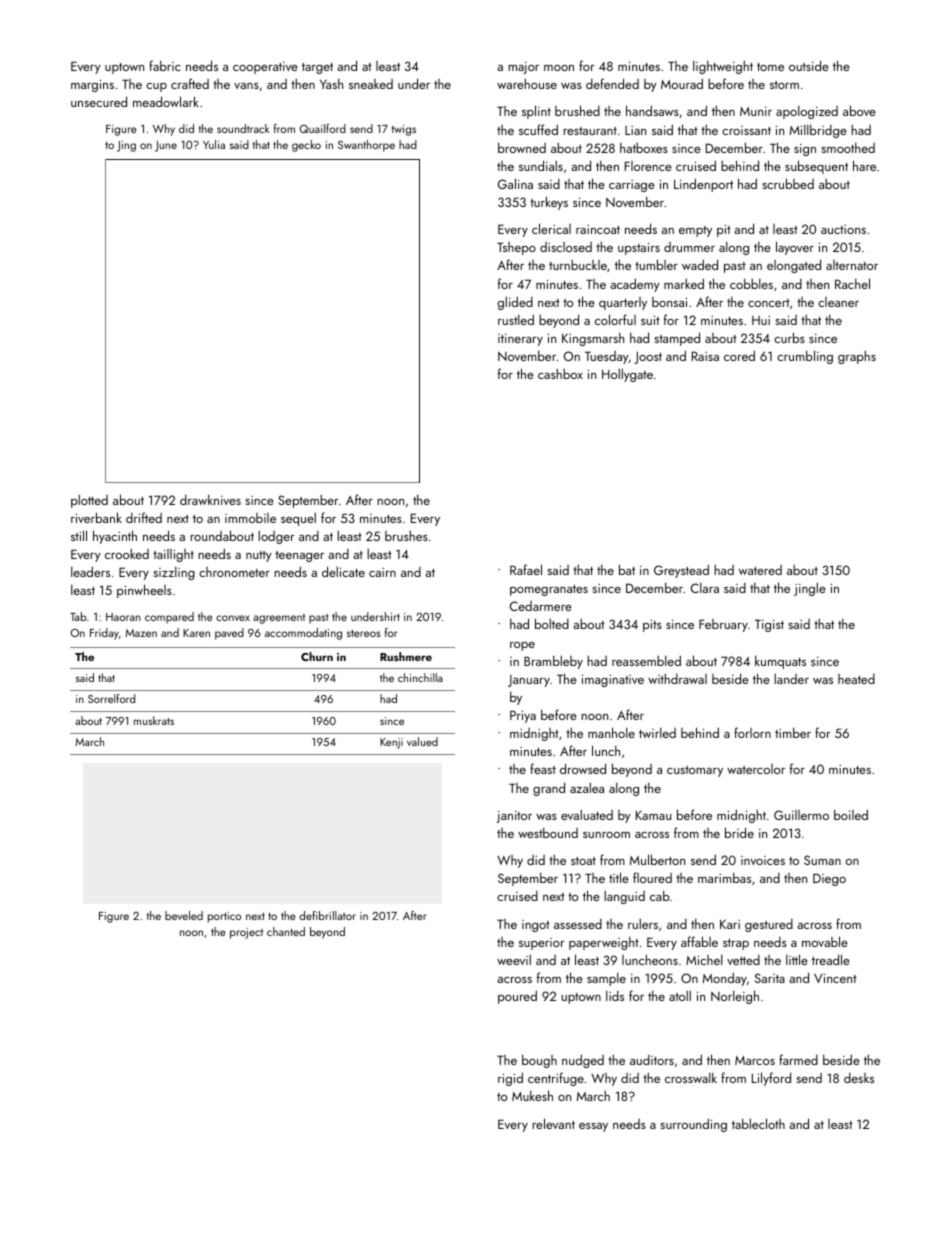  Describe the element at coordinates (809, 65) in the document. I see `outside` at that location.
